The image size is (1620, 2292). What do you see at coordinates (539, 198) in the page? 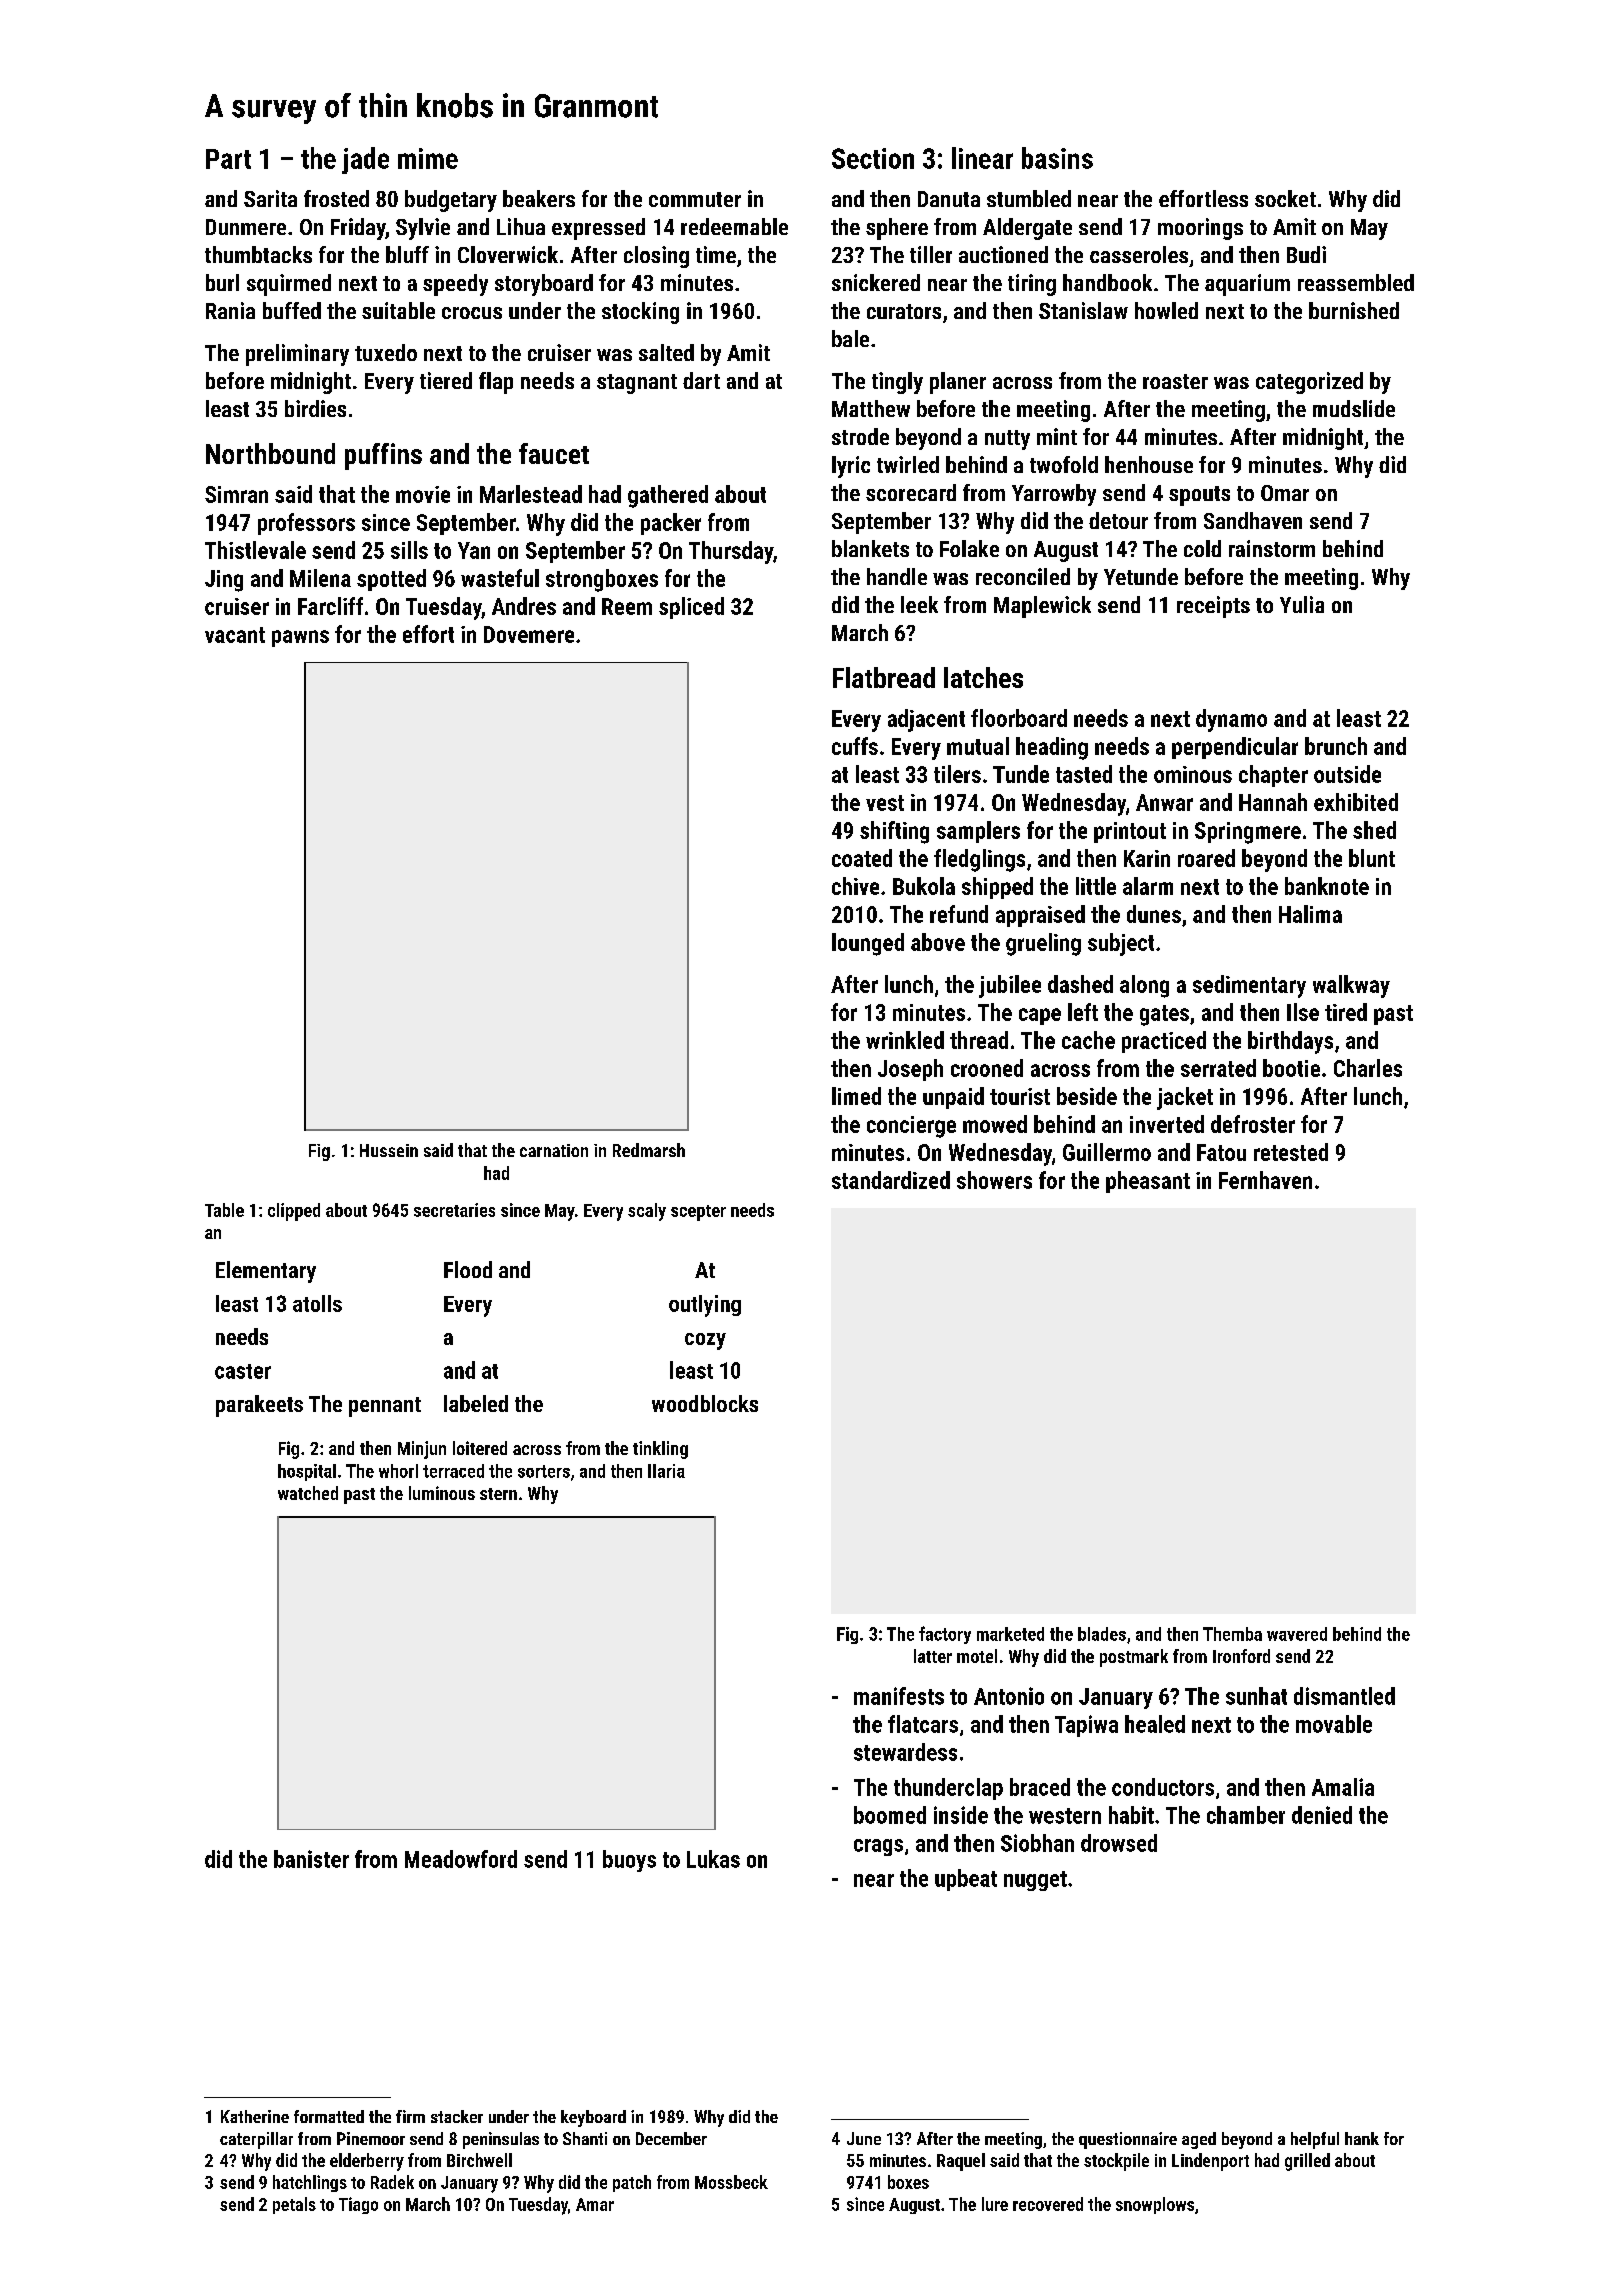
I see `beakers` at bounding box center [539, 198].
